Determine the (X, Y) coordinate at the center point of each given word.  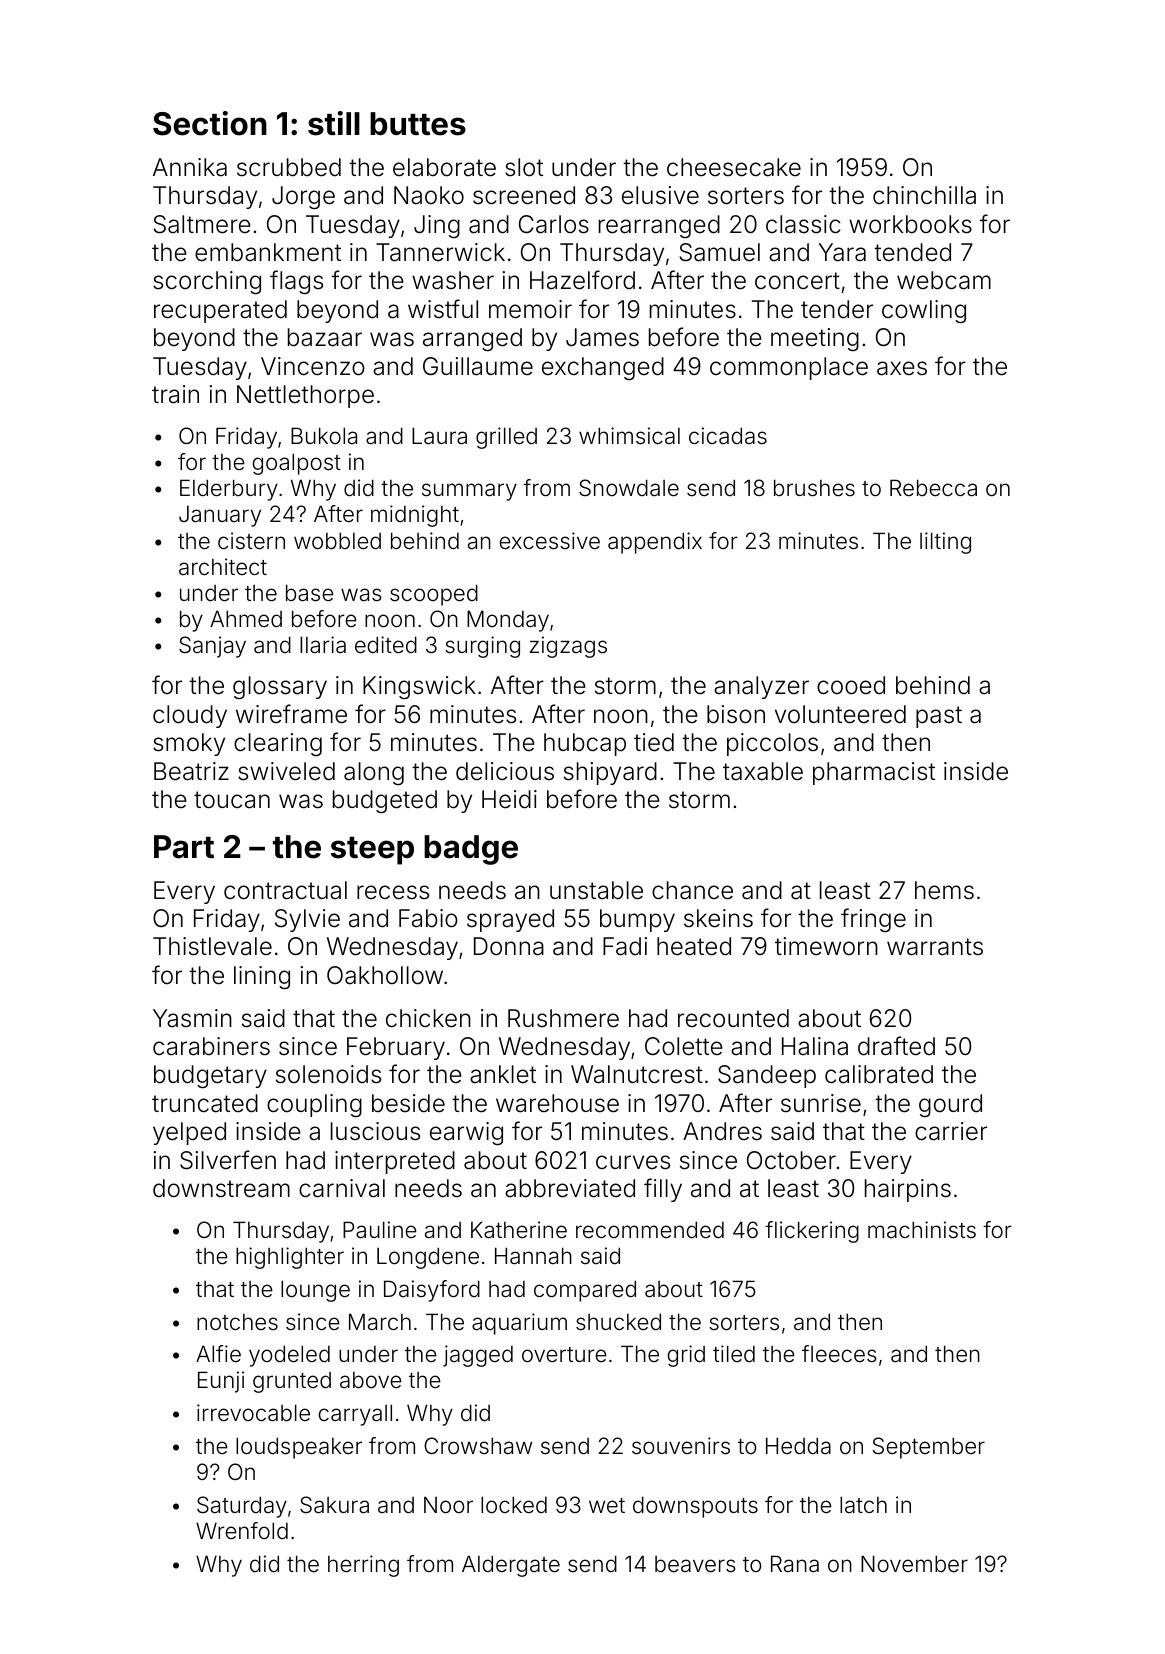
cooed (851, 685)
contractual (285, 890)
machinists (922, 1230)
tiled (734, 1354)
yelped (189, 1133)
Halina (815, 1046)
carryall (355, 1415)
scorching (207, 282)
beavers (695, 1564)
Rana (795, 1564)
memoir (530, 309)
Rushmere (563, 1018)
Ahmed (246, 619)
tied (654, 742)
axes (902, 368)
